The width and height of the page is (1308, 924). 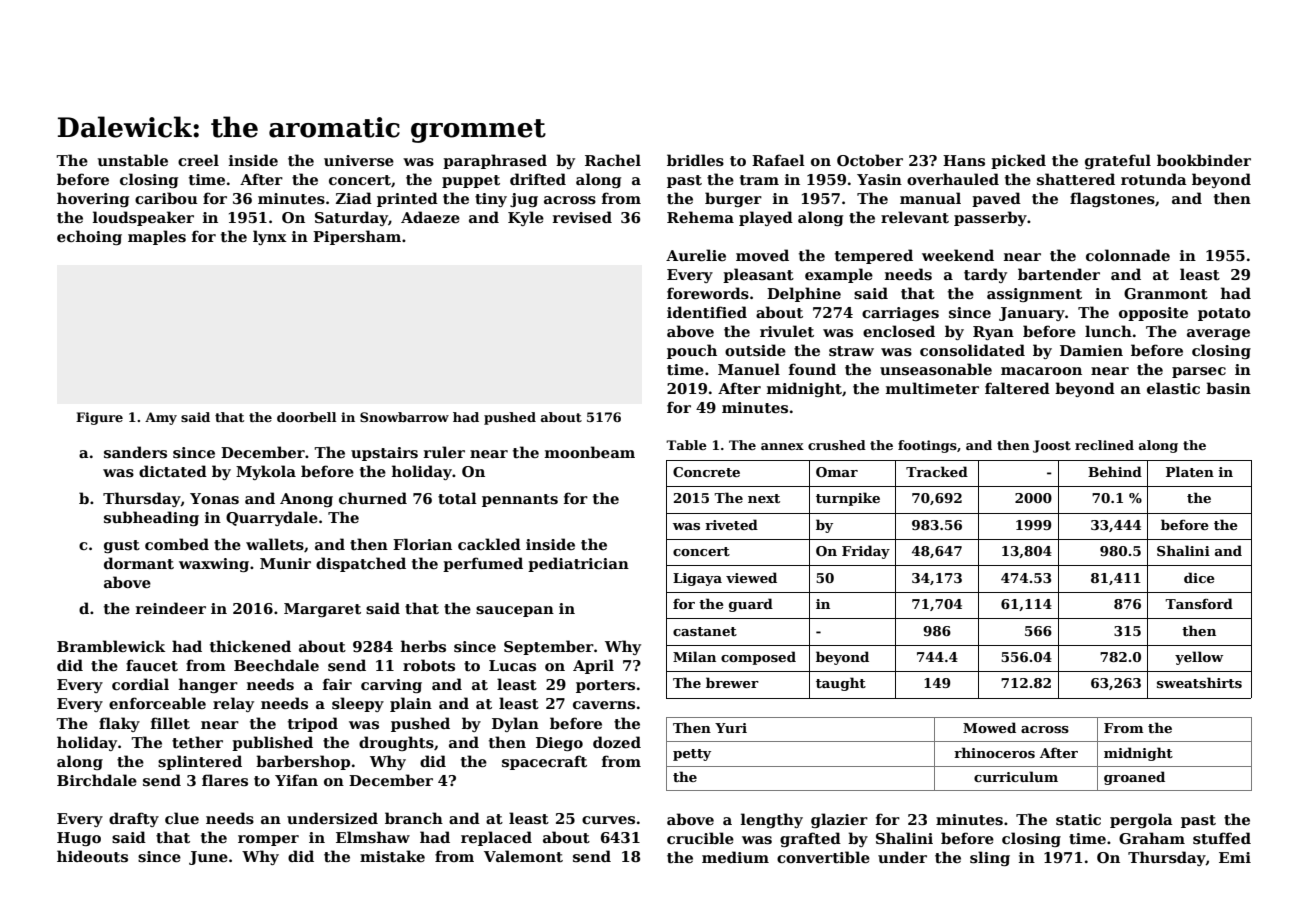 What do you see at coordinates (848, 499) in the page?
I see `turnpike` at bounding box center [848, 499].
